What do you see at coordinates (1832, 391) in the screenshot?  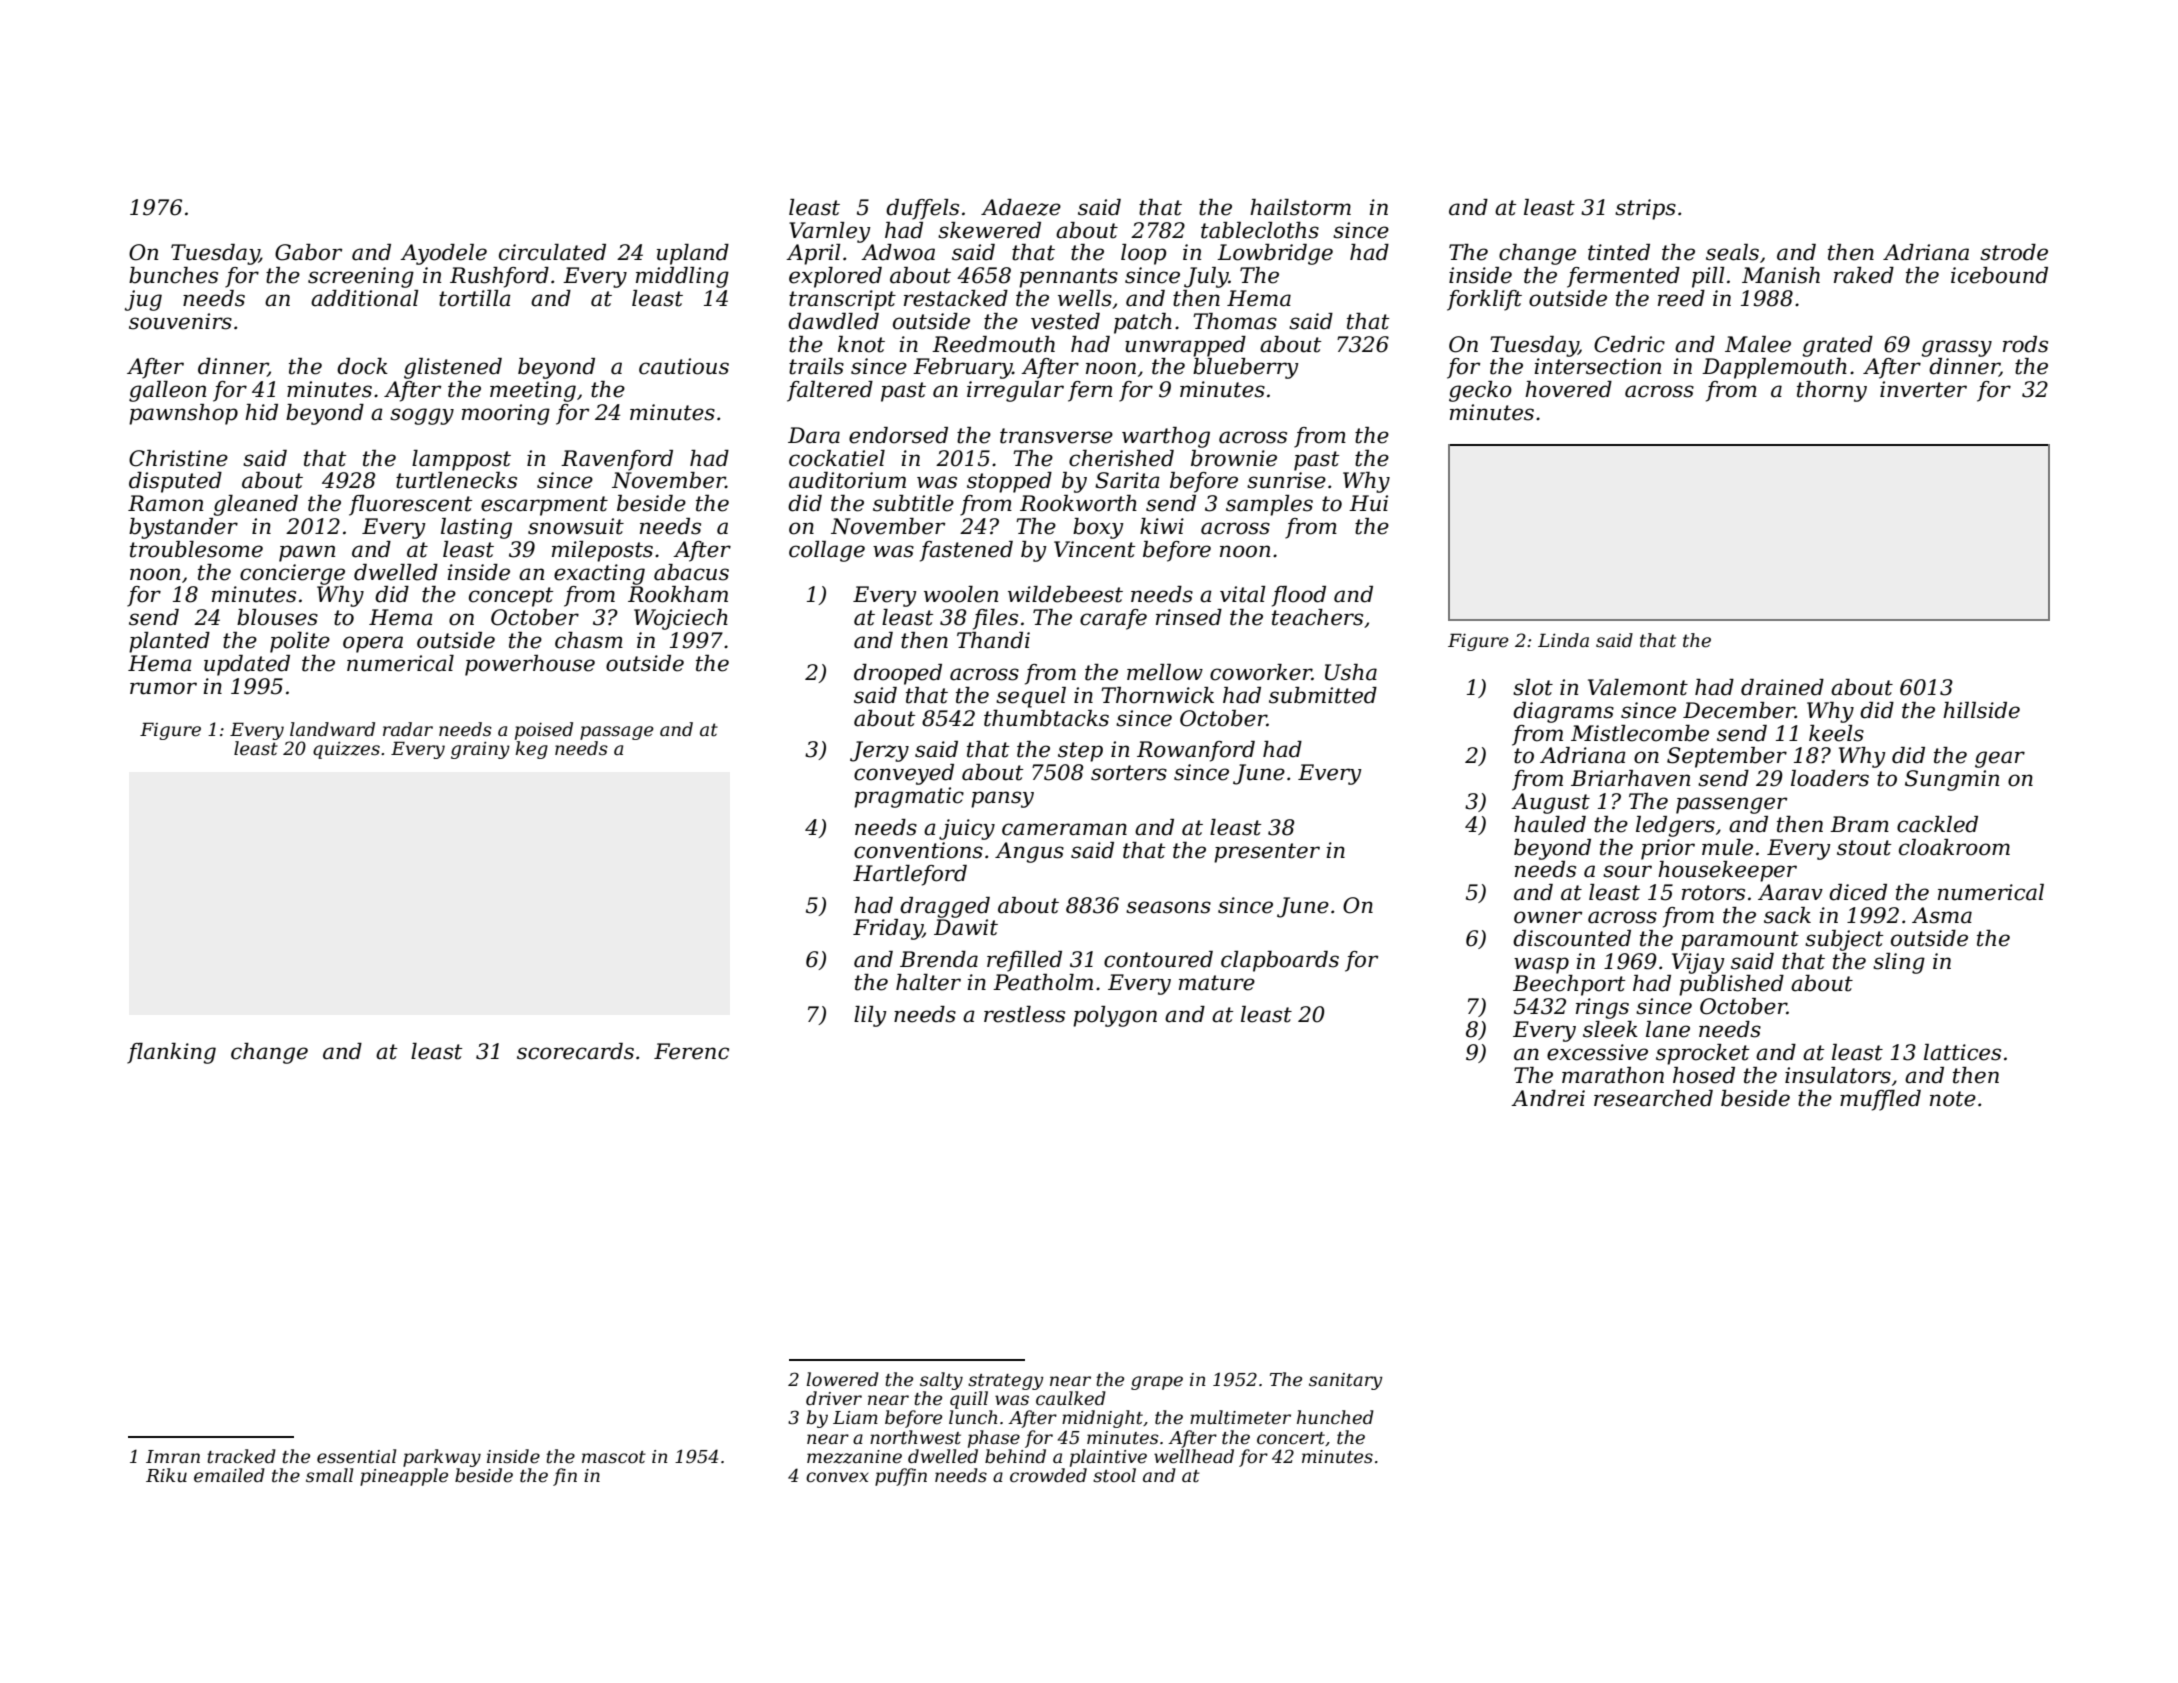 I see `thorny` at bounding box center [1832, 391].
